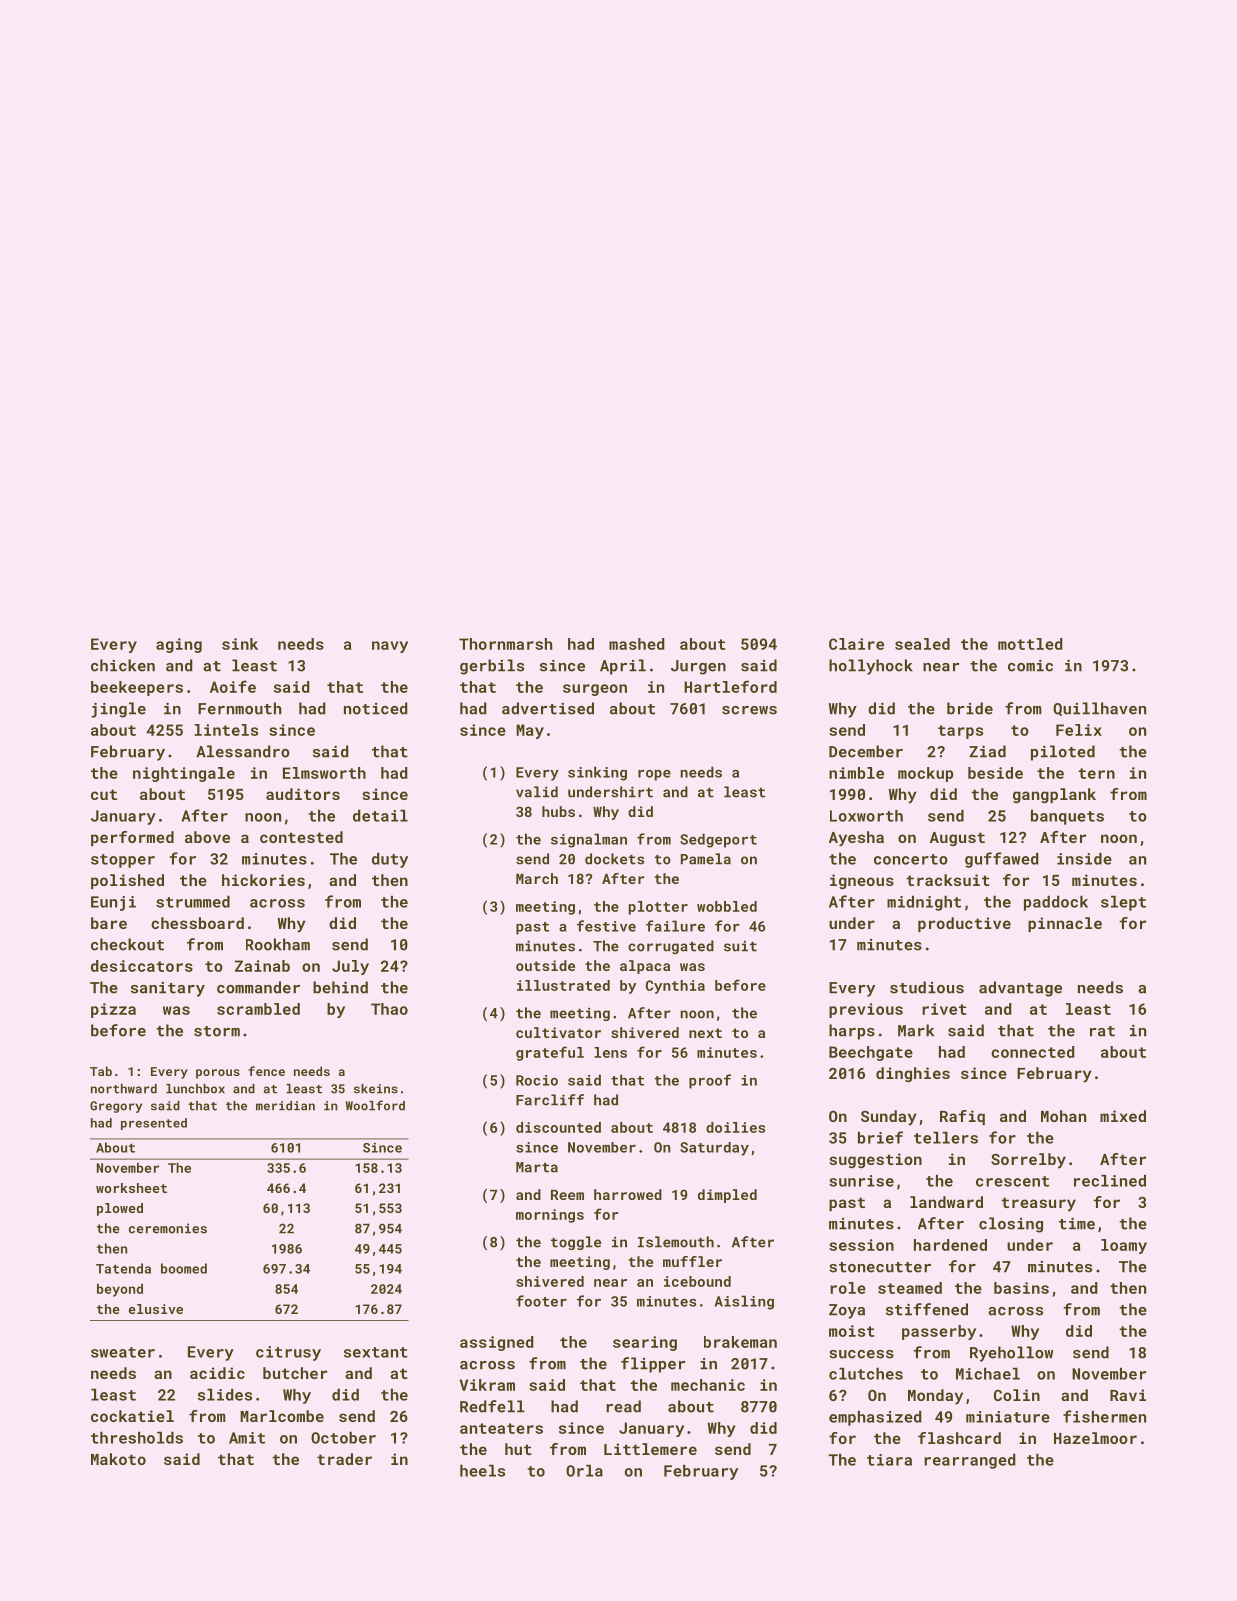  Describe the element at coordinates (595, 690) in the screenshot. I see `surgeon` at that location.
